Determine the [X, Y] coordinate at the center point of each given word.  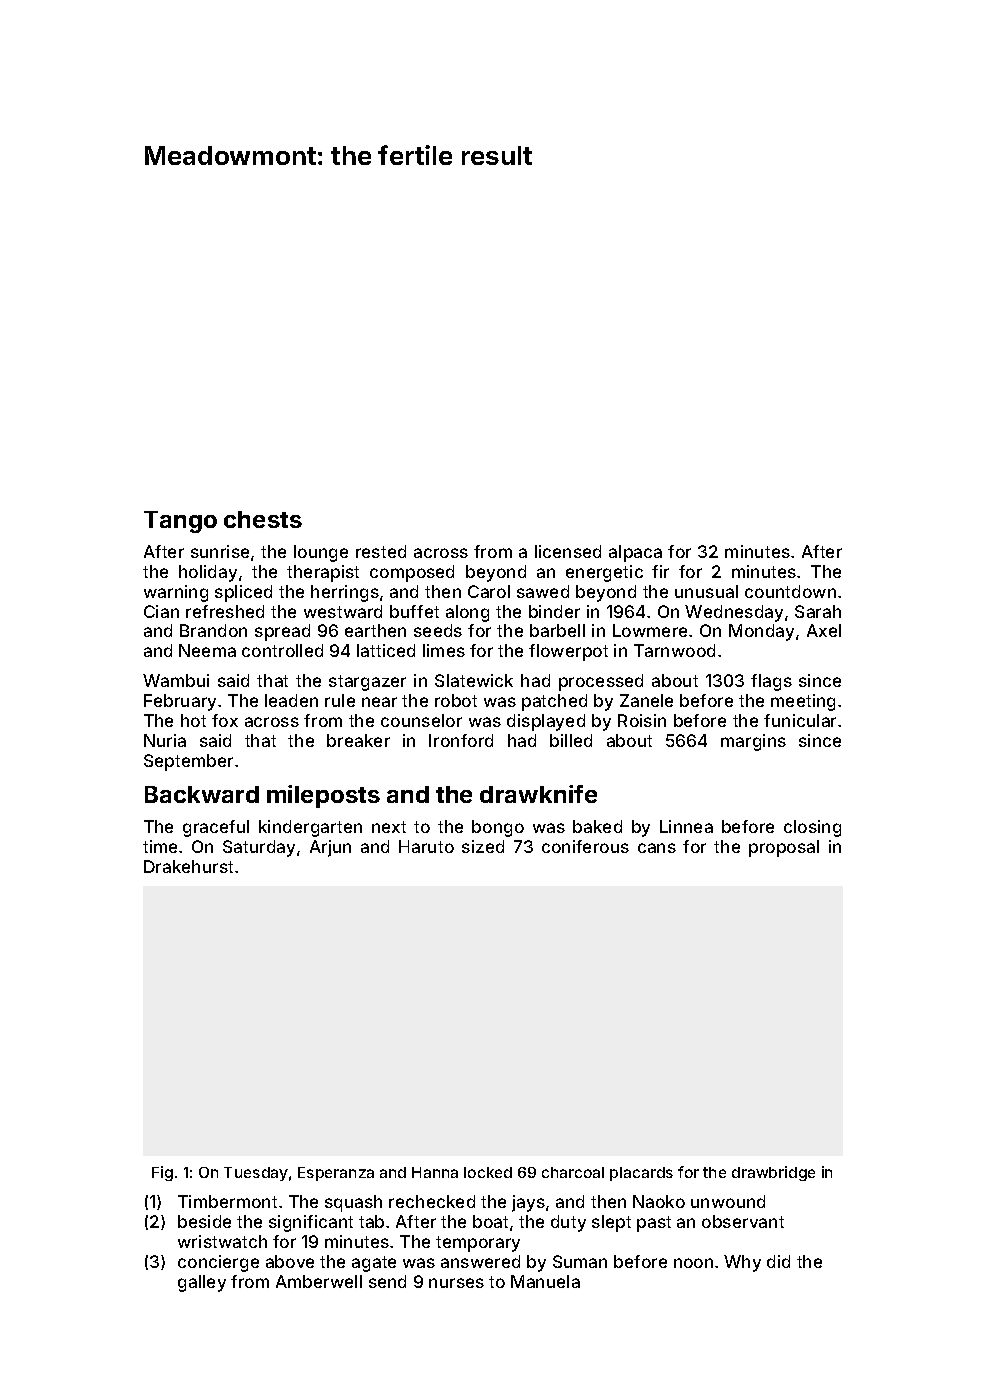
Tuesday [256, 1174]
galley [202, 1283]
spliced [243, 593]
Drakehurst [188, 866]
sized [483, 846]
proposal [784, 848]
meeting [803, 702]
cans [657, 848]
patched [554, 702]
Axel [824, 630]
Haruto [426, 846]
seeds [438, 630]
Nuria [165, 740]
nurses [456, 1283]
